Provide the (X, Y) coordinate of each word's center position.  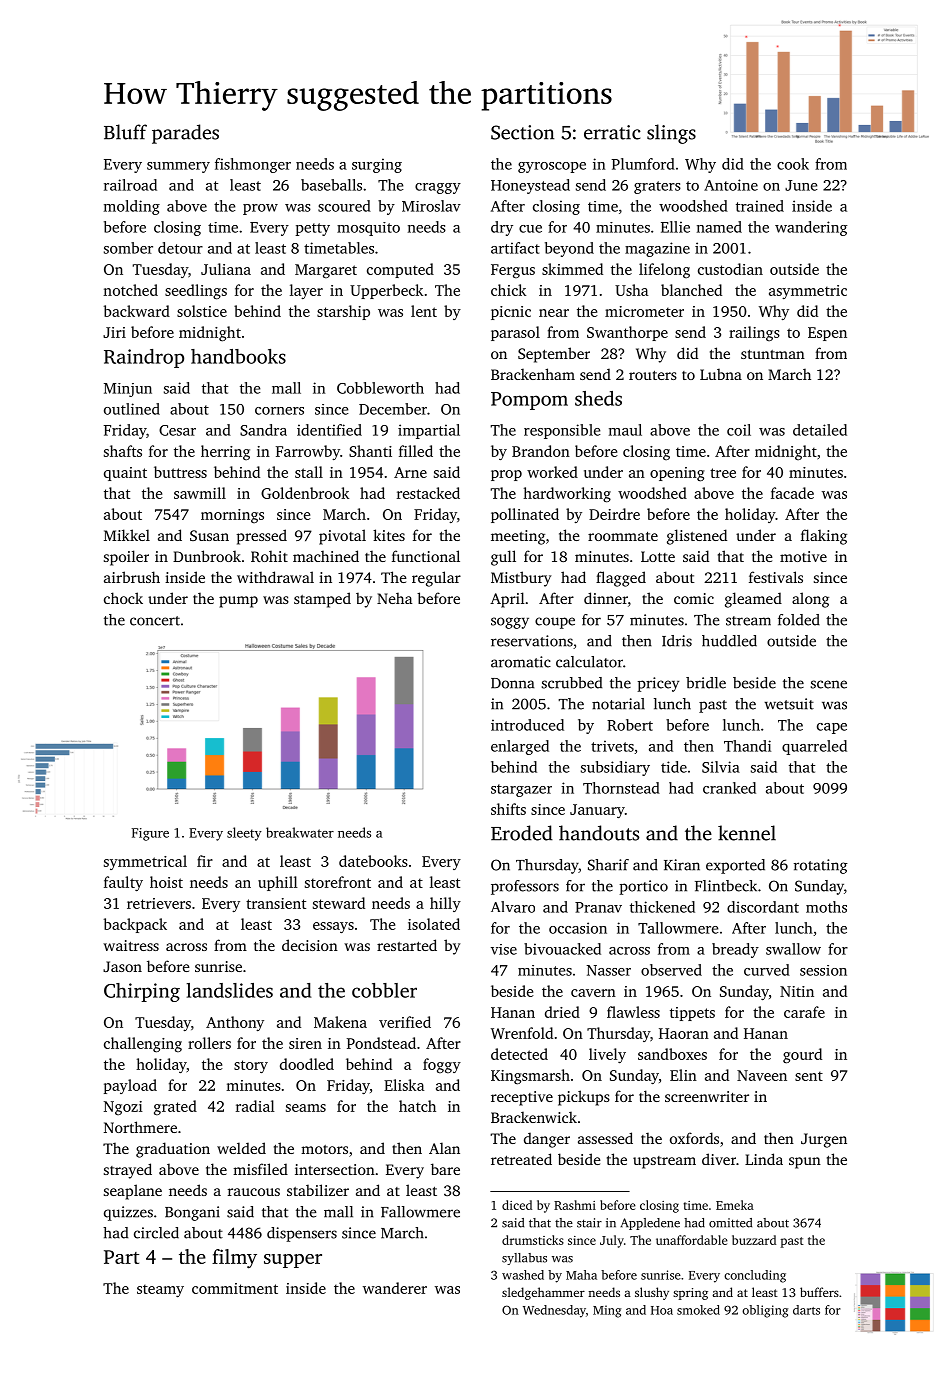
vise (504, 949)
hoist (166, 882)
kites (389, 535)
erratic (612, 132)
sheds (598, 398)
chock (123, 598)
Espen (827, 334)
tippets (692, 1014)
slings (671, 134)
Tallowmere (678, 928)
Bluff (125, 132)
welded (241, 1148)
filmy (234, 1259)
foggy (442, 1066)
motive (803, 556)
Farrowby (308, 452)
